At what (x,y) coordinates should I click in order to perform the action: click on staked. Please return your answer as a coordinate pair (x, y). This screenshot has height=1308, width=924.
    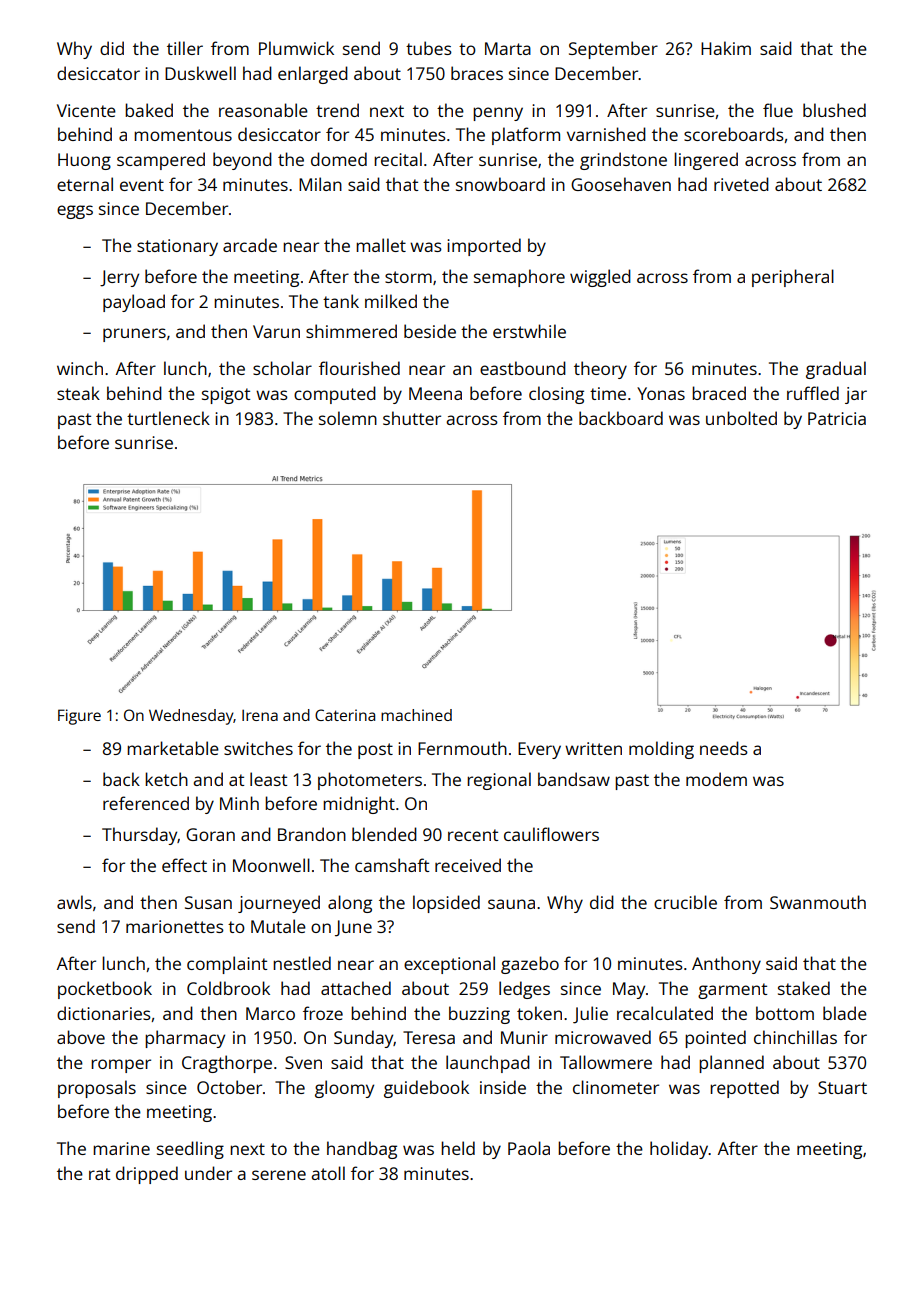
    Looking at the image, I should click on (804, 988).
